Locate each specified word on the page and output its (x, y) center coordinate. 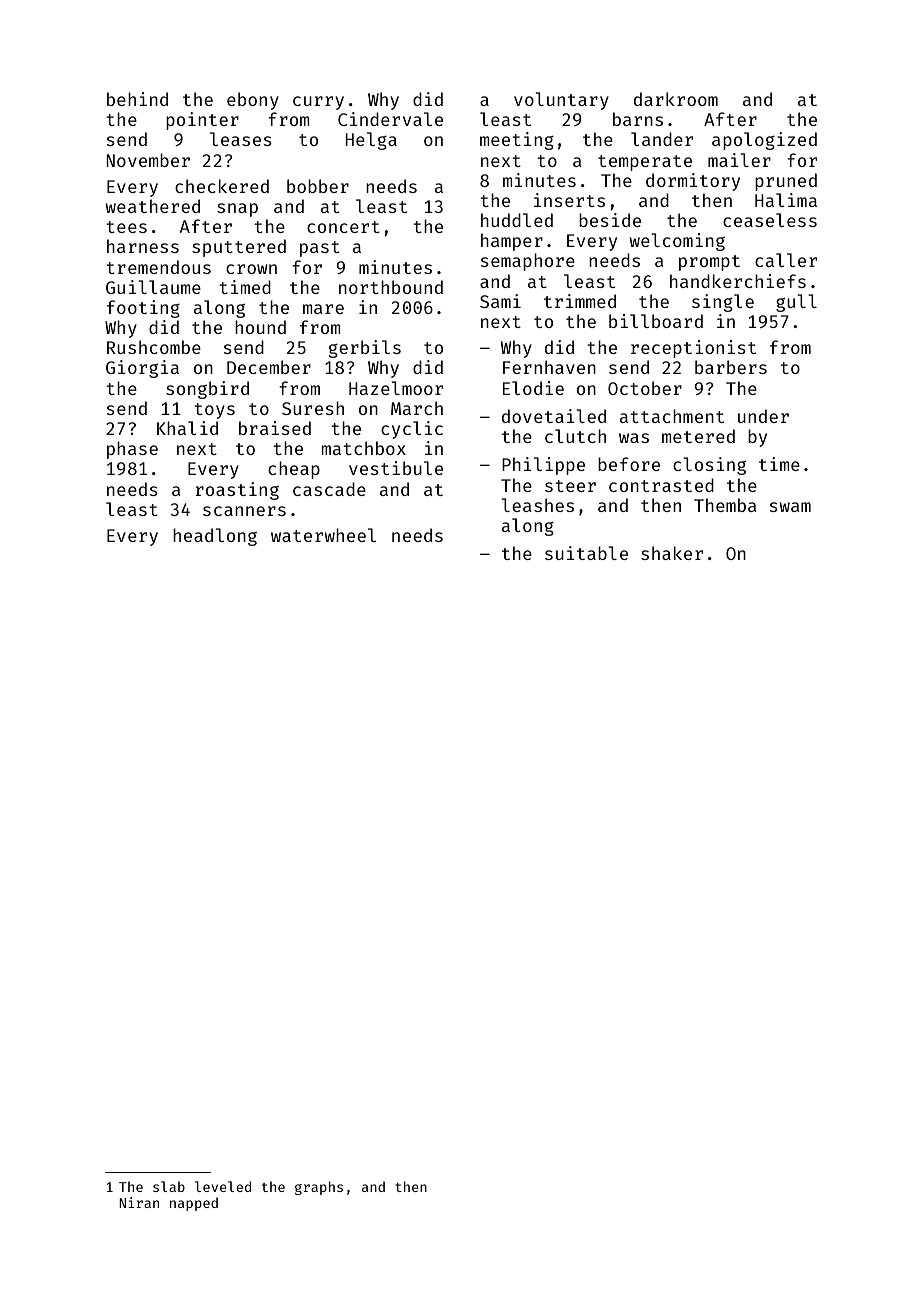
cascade (329, 489)
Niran (139, 1202)
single (723, 303)
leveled (223, 1186)
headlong (215, 537)
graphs (319, 1188)
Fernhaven (549, 367)
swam (790, 507)
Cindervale (390, 119)
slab (169, 1186)
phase (132, 450)
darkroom (676, 99)
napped (194, 1204)
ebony (253, 101)
